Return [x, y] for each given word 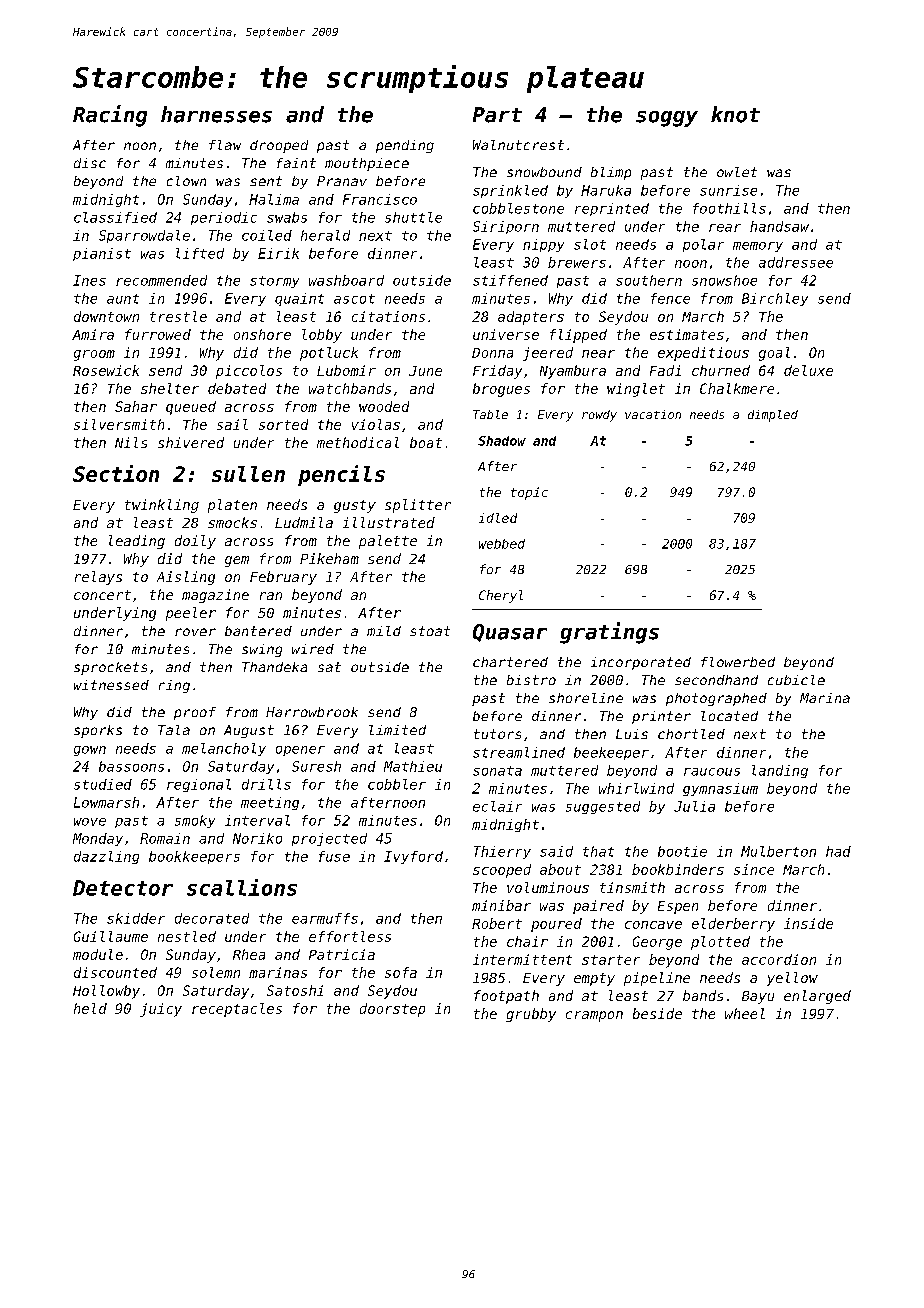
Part [497, 115]
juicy [161, 1010]
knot [735, 114]
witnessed [111, 685]
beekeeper [611, 753]
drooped [279, 146]
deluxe [808, 370]
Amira [93, 334]
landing [780, 771]
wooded [384, 406]
